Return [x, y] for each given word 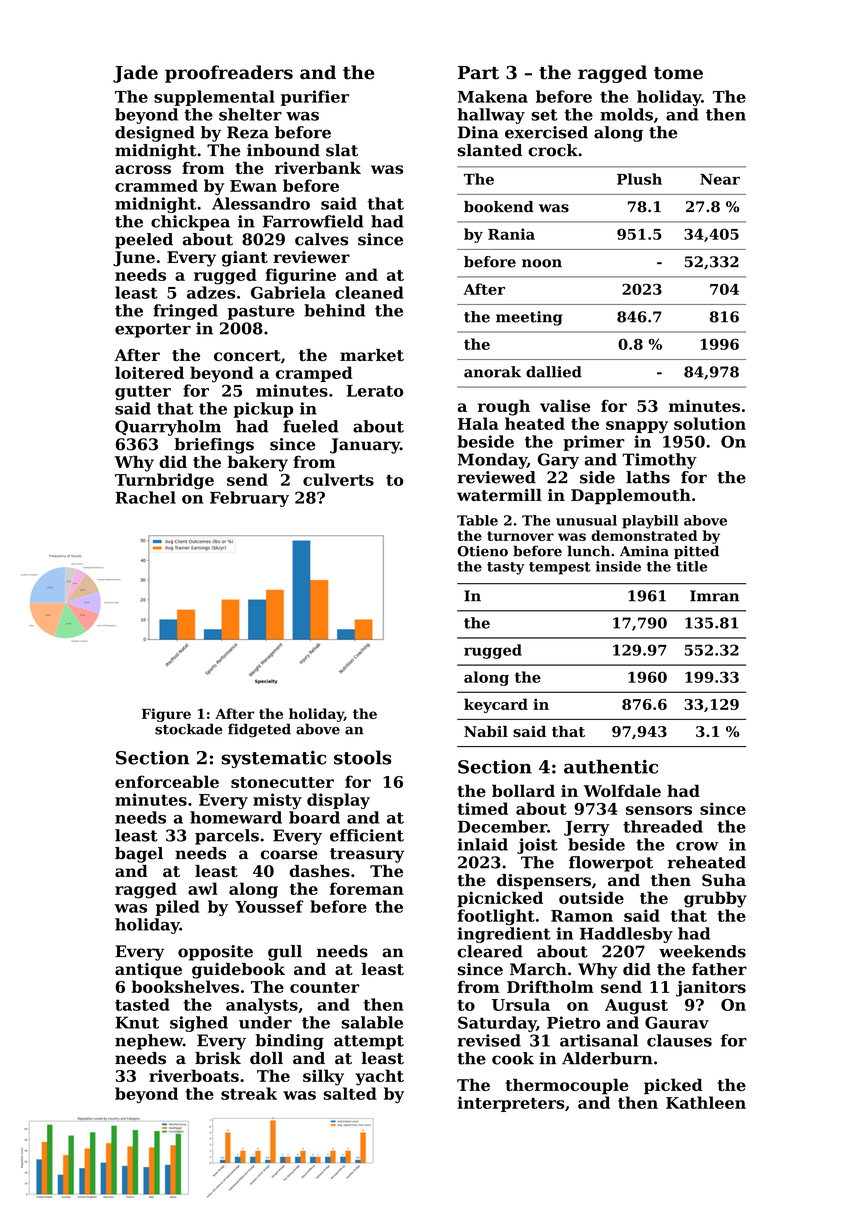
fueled [310, 426]
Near [720, 179]
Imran [714, 596]
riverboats [194, 1075]
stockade [189, 729]
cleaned [369, 292]
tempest [560, 568]
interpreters [511, 1104]
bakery [258, 463]
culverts [338, 479]
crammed [156, 185]
